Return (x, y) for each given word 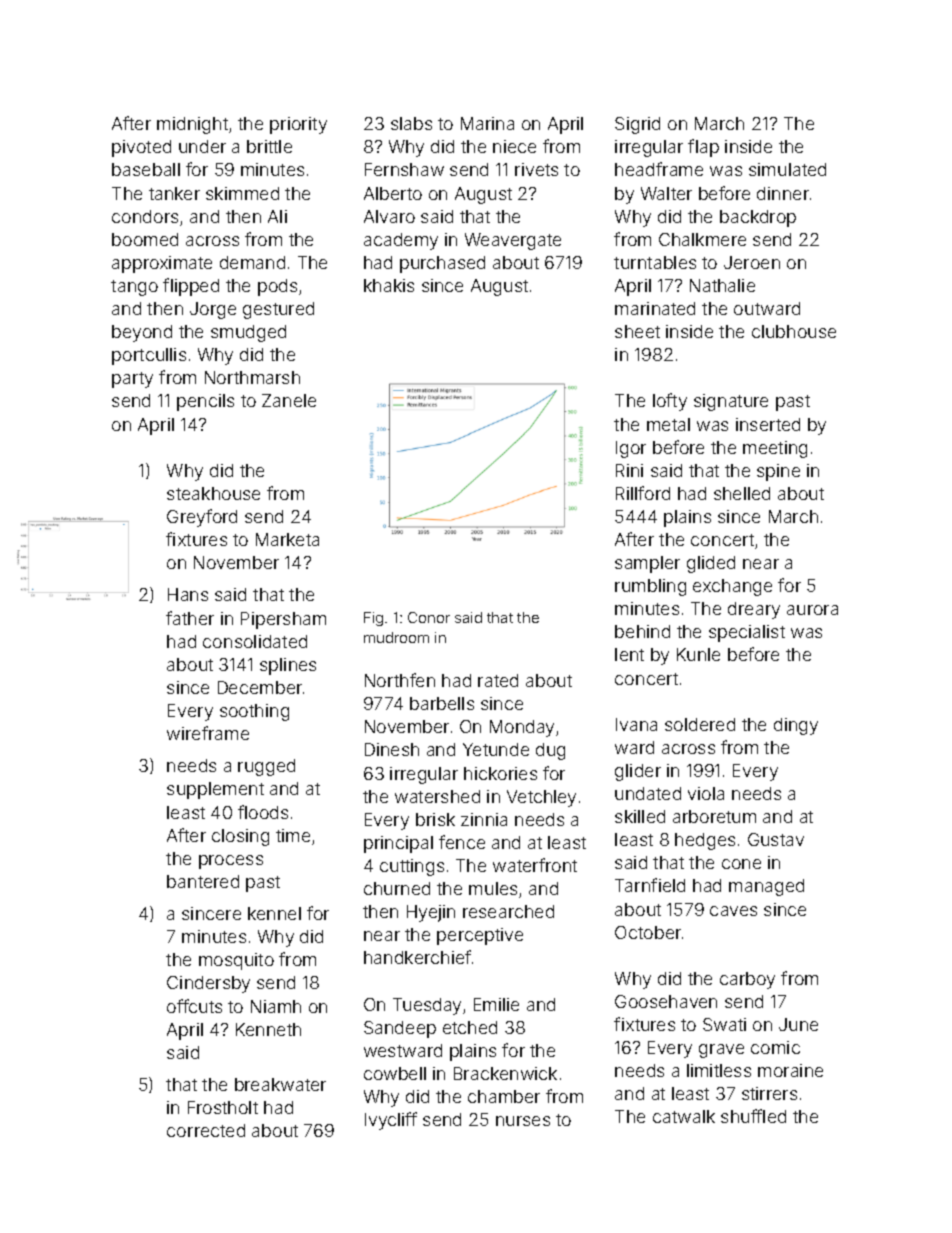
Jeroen (752, 262)
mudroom (396, 637)
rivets (536, 169)
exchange (732, 587)
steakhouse (213, 493)
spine (778, 472)
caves (733, 911)
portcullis (149, 356)
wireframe (208, 733)
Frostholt (223, 1107)
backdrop (758, 218)
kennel (274, 913)
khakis (389, 285)
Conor (429, 617)
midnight (192, 125)
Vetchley (541, 798)
